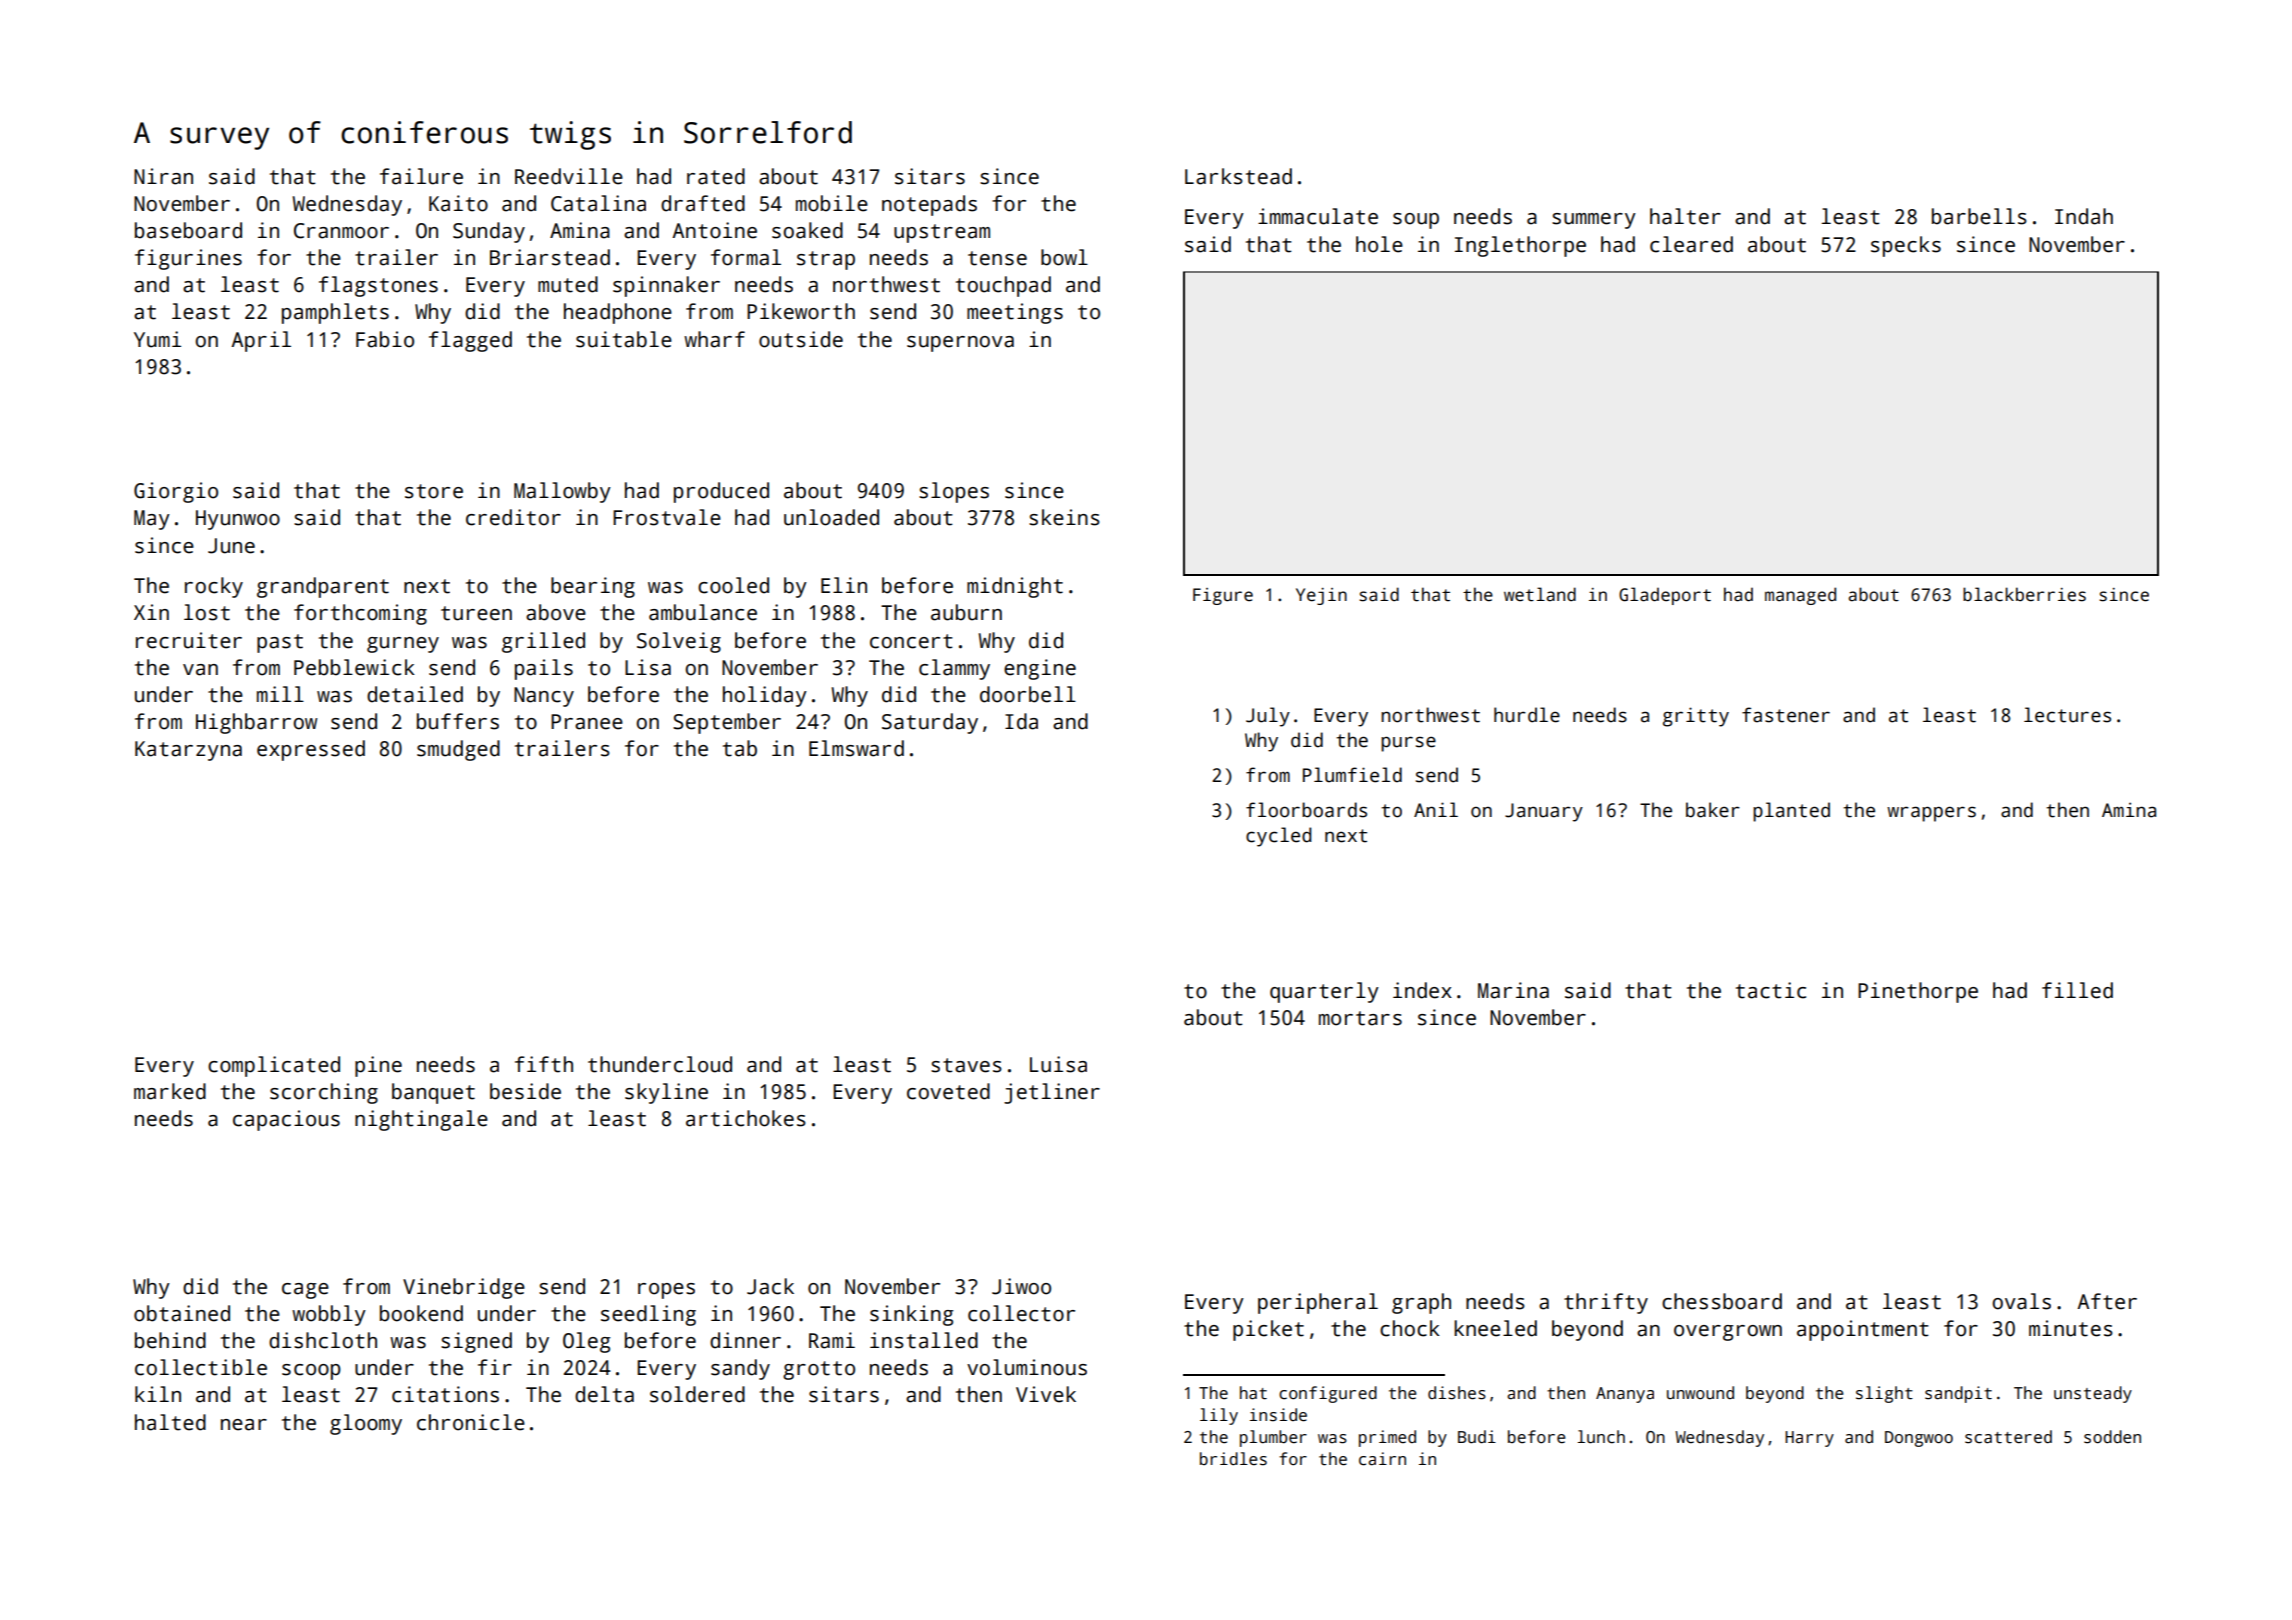 Image resolution: width=2292 pixels, height=1620 pixels. Describe the element at coordinates (1233, 1459) in the image. I see `bridles` at that location.
